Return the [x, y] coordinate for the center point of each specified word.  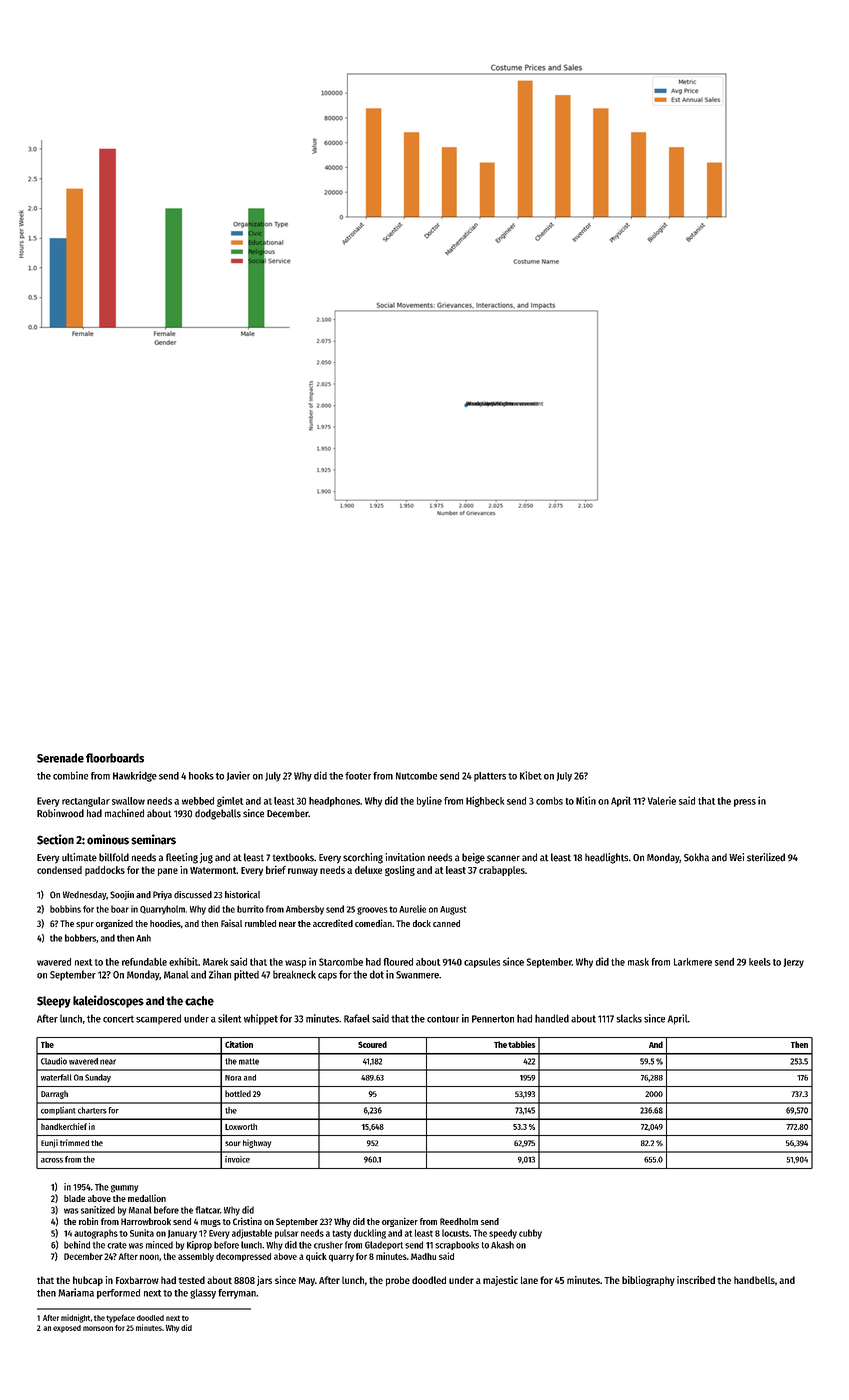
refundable [144, 962]
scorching [363, 858]
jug [206, 858]
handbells [754, 1280]
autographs [96, 1234]
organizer [400, 1222]
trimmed [74, 1142]
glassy [203, 1294]
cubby [530, 1234]
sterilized [766, 857]
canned [446, 923]
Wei [736, 857]
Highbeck [485, 801]
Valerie [662, 800]
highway [257, 1143]
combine [70, 775]
